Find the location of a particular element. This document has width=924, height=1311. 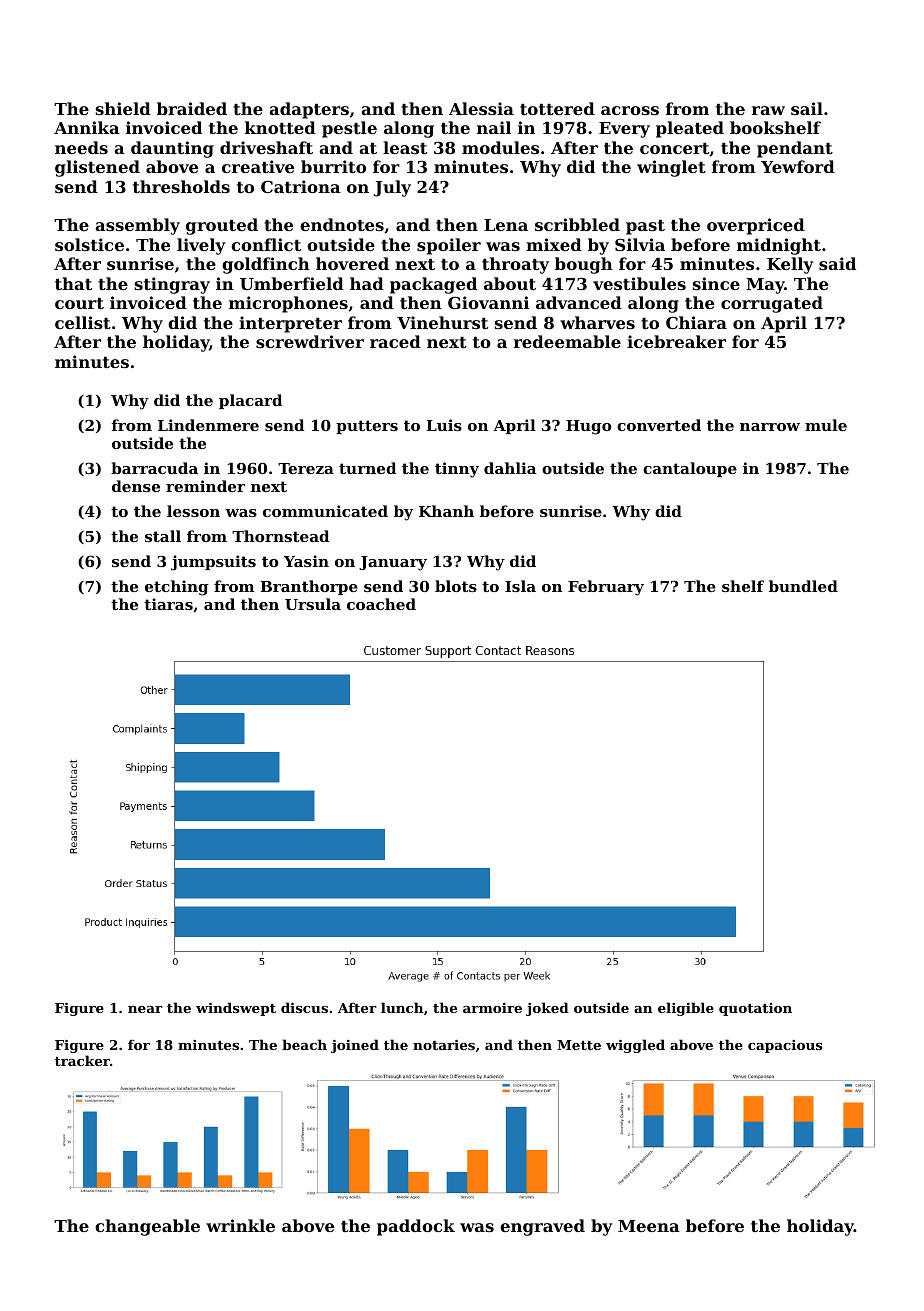

armoire is located at coordinates (492, 1008).
